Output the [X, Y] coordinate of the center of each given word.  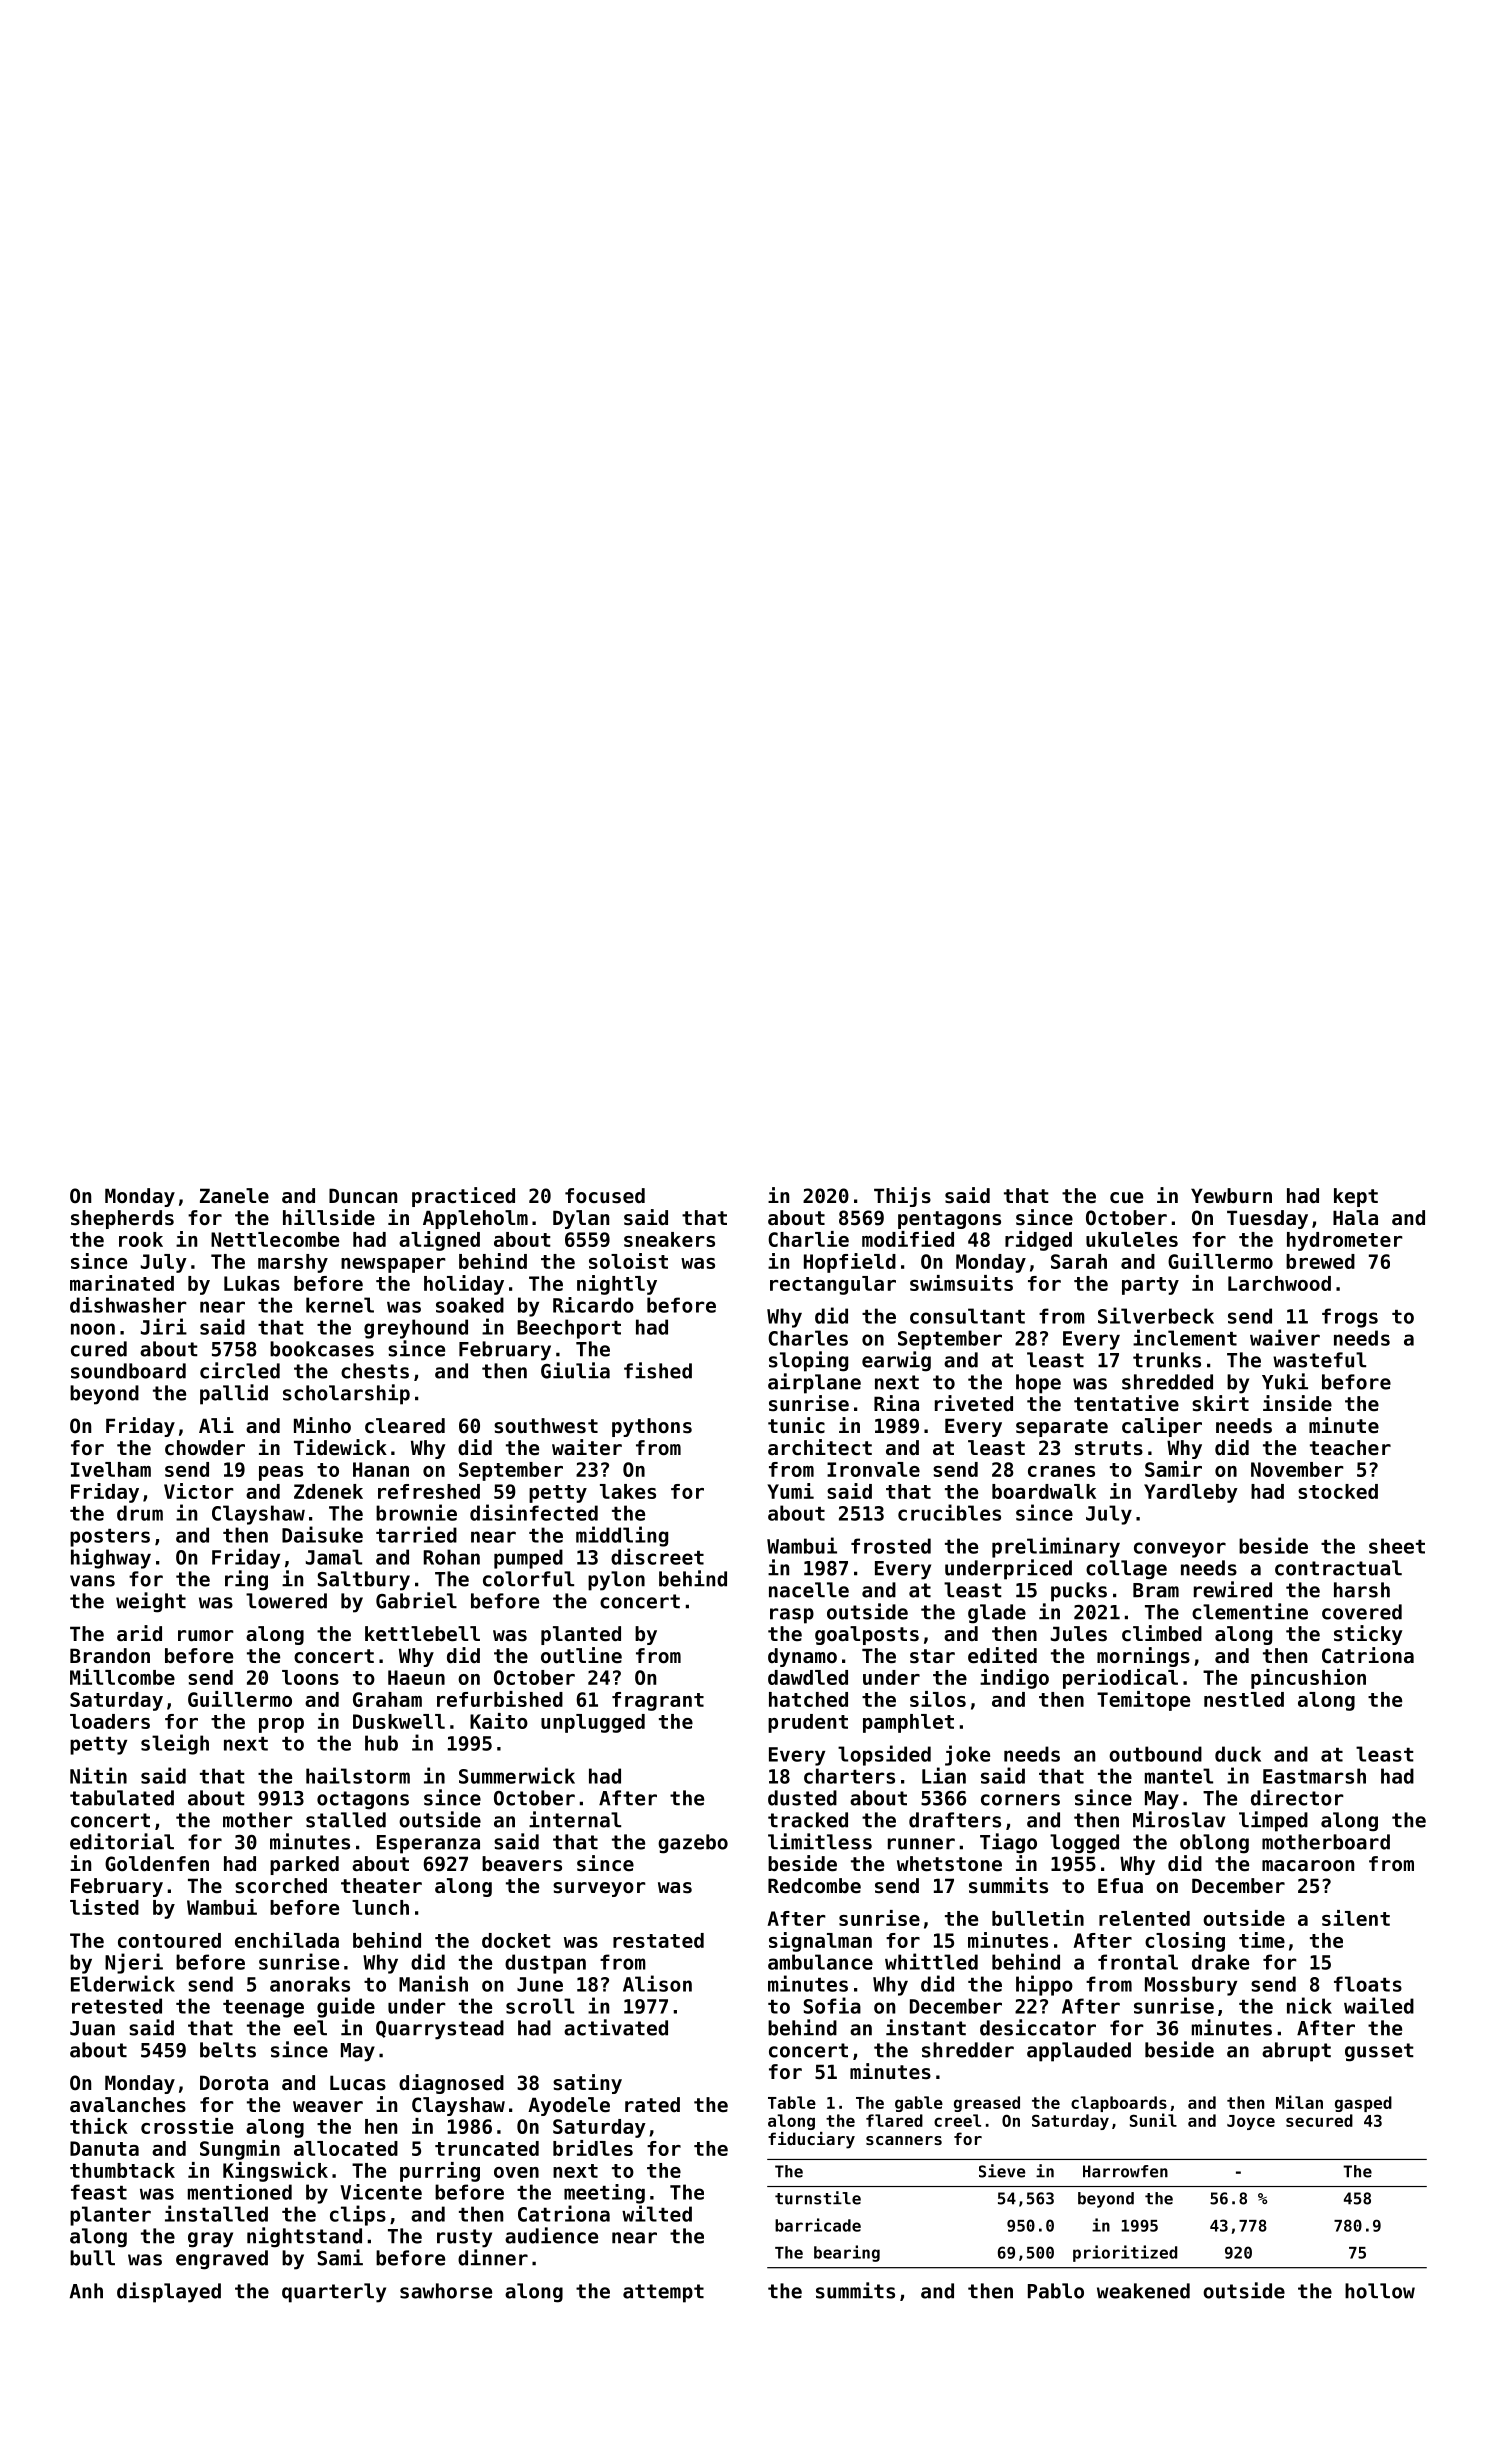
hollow [1380, 2291]
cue [1126, 1198]
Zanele [234, 1196]
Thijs [902, 1197]
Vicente [381, 2192]
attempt [663, 2293]
